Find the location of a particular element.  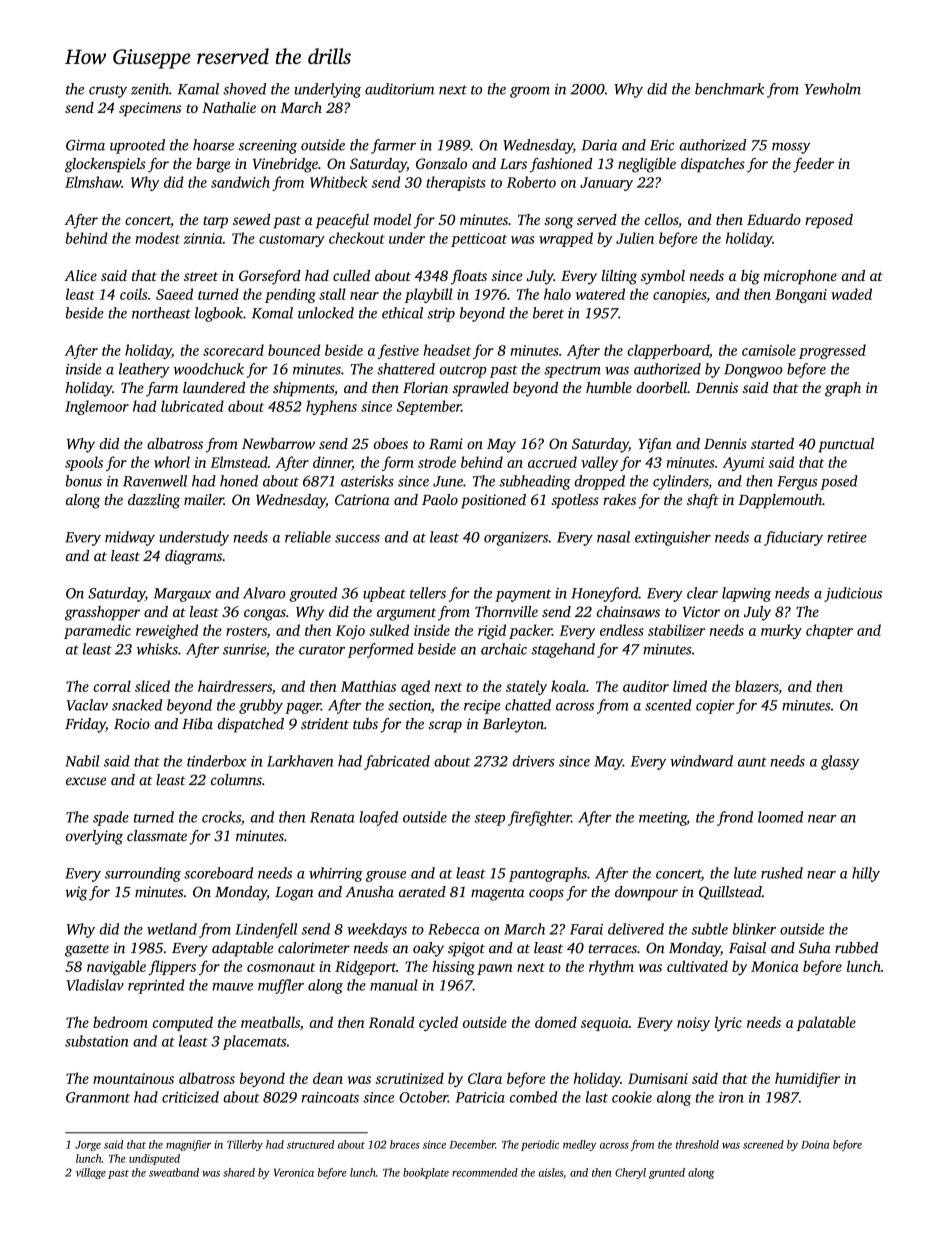

domed is located at coordinates (556, 1022).
